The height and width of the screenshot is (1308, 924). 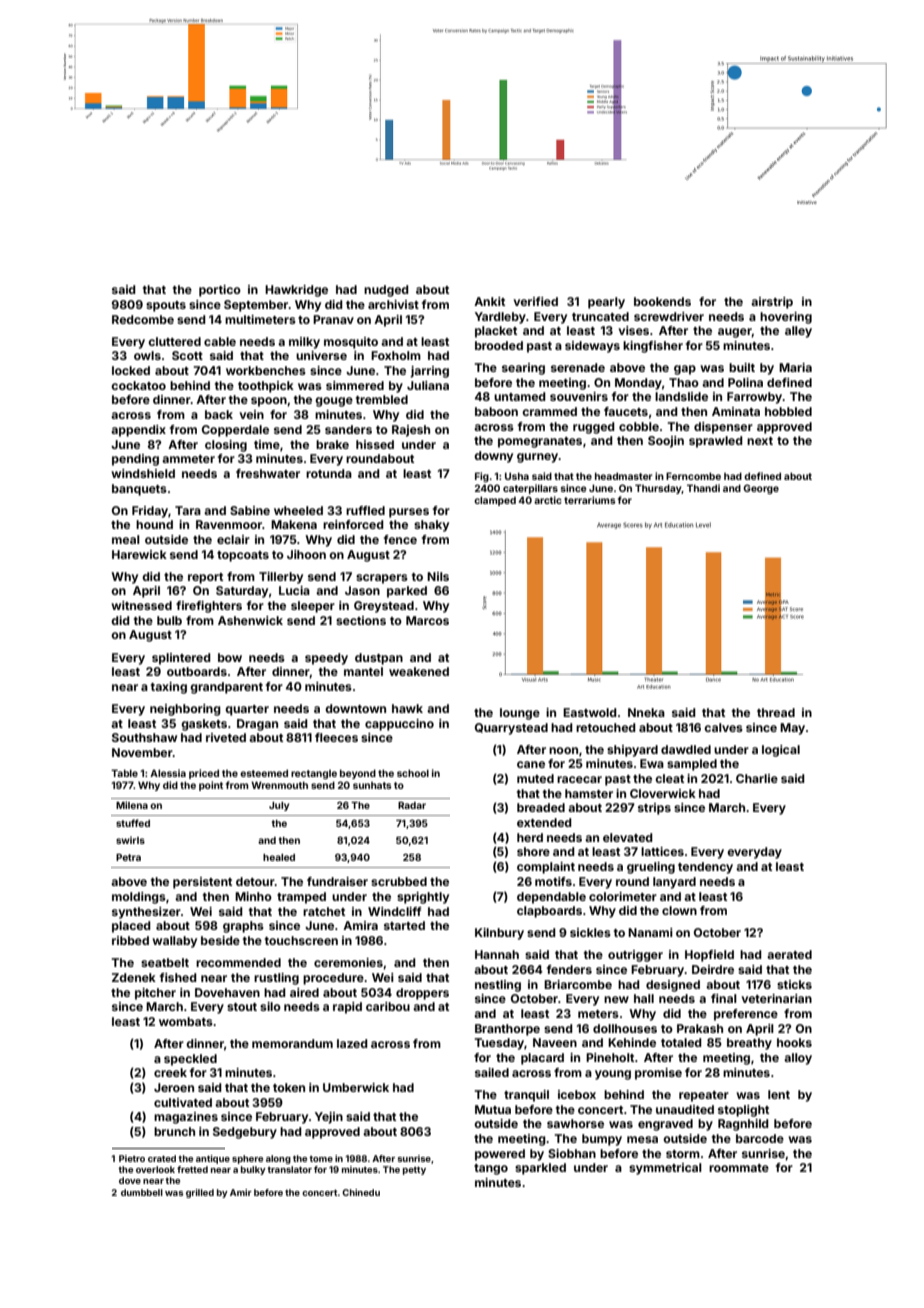 I want to click on workbenches, so click(x=266, y=370).
